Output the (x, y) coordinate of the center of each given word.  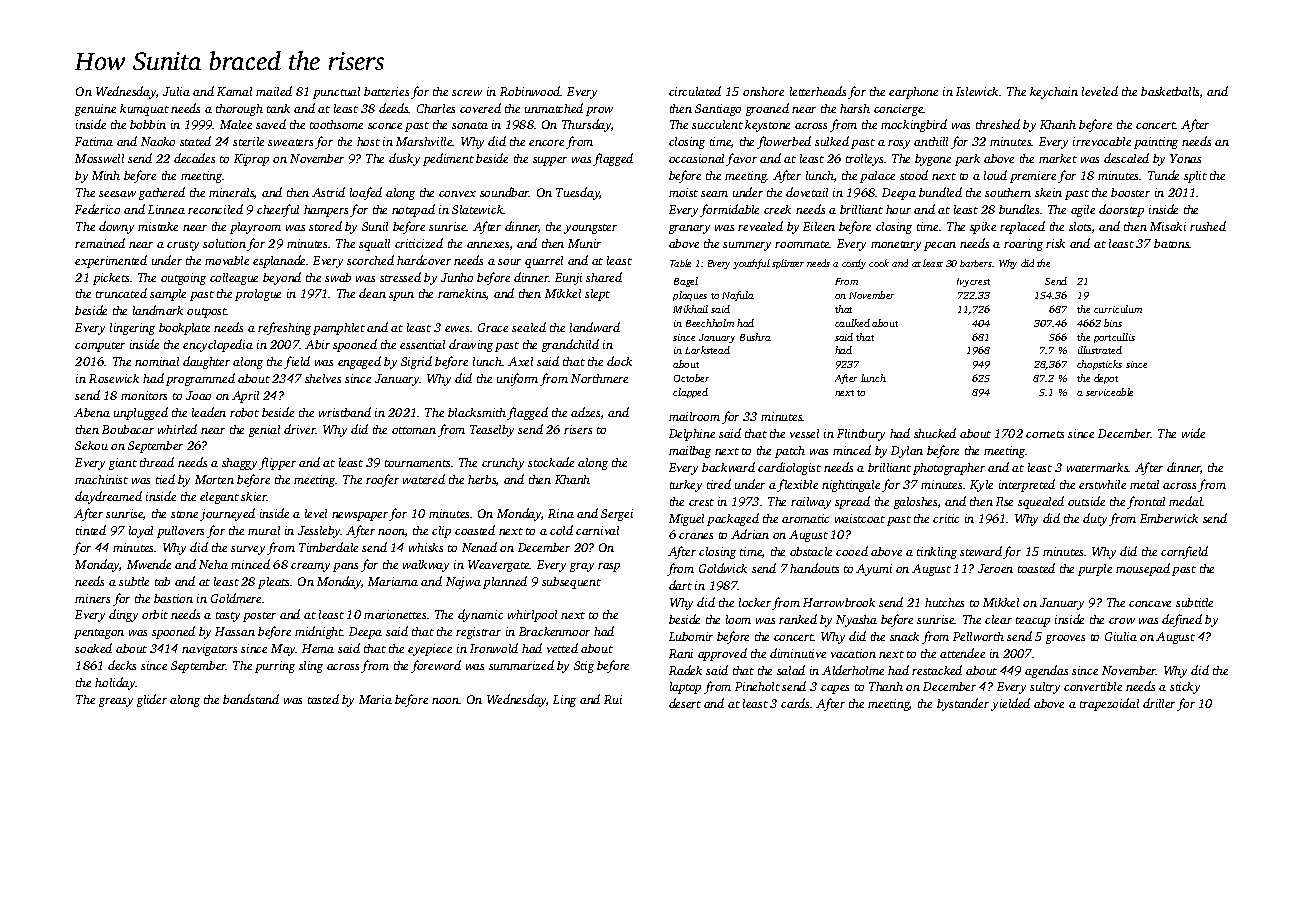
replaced (1022, 227)
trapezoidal (1109, 704)
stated (195, 141)
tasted (323, 699)
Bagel (686, 282)
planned (505, 582)
